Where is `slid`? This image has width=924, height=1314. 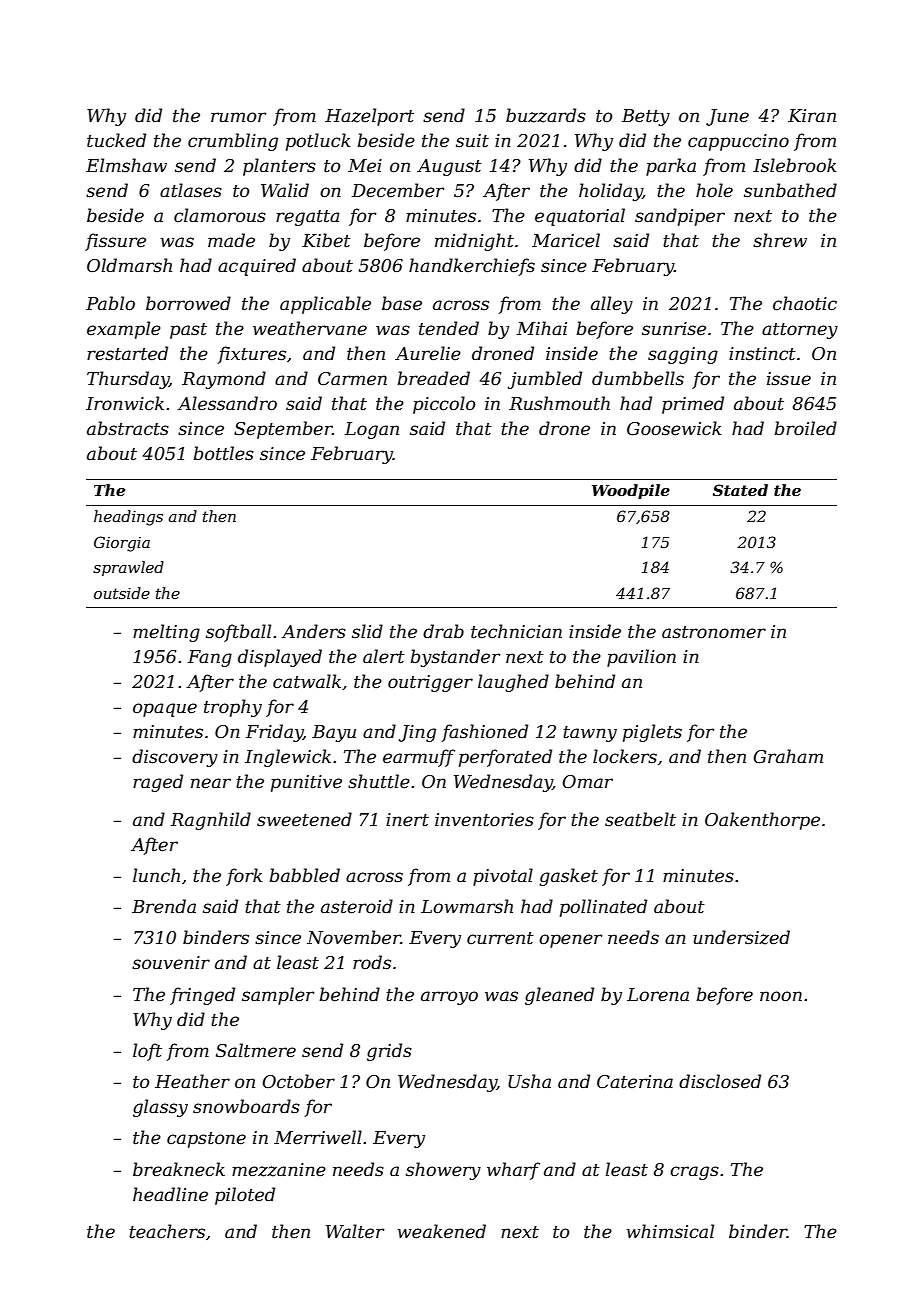 slid is located at coordinates (367, 631).
